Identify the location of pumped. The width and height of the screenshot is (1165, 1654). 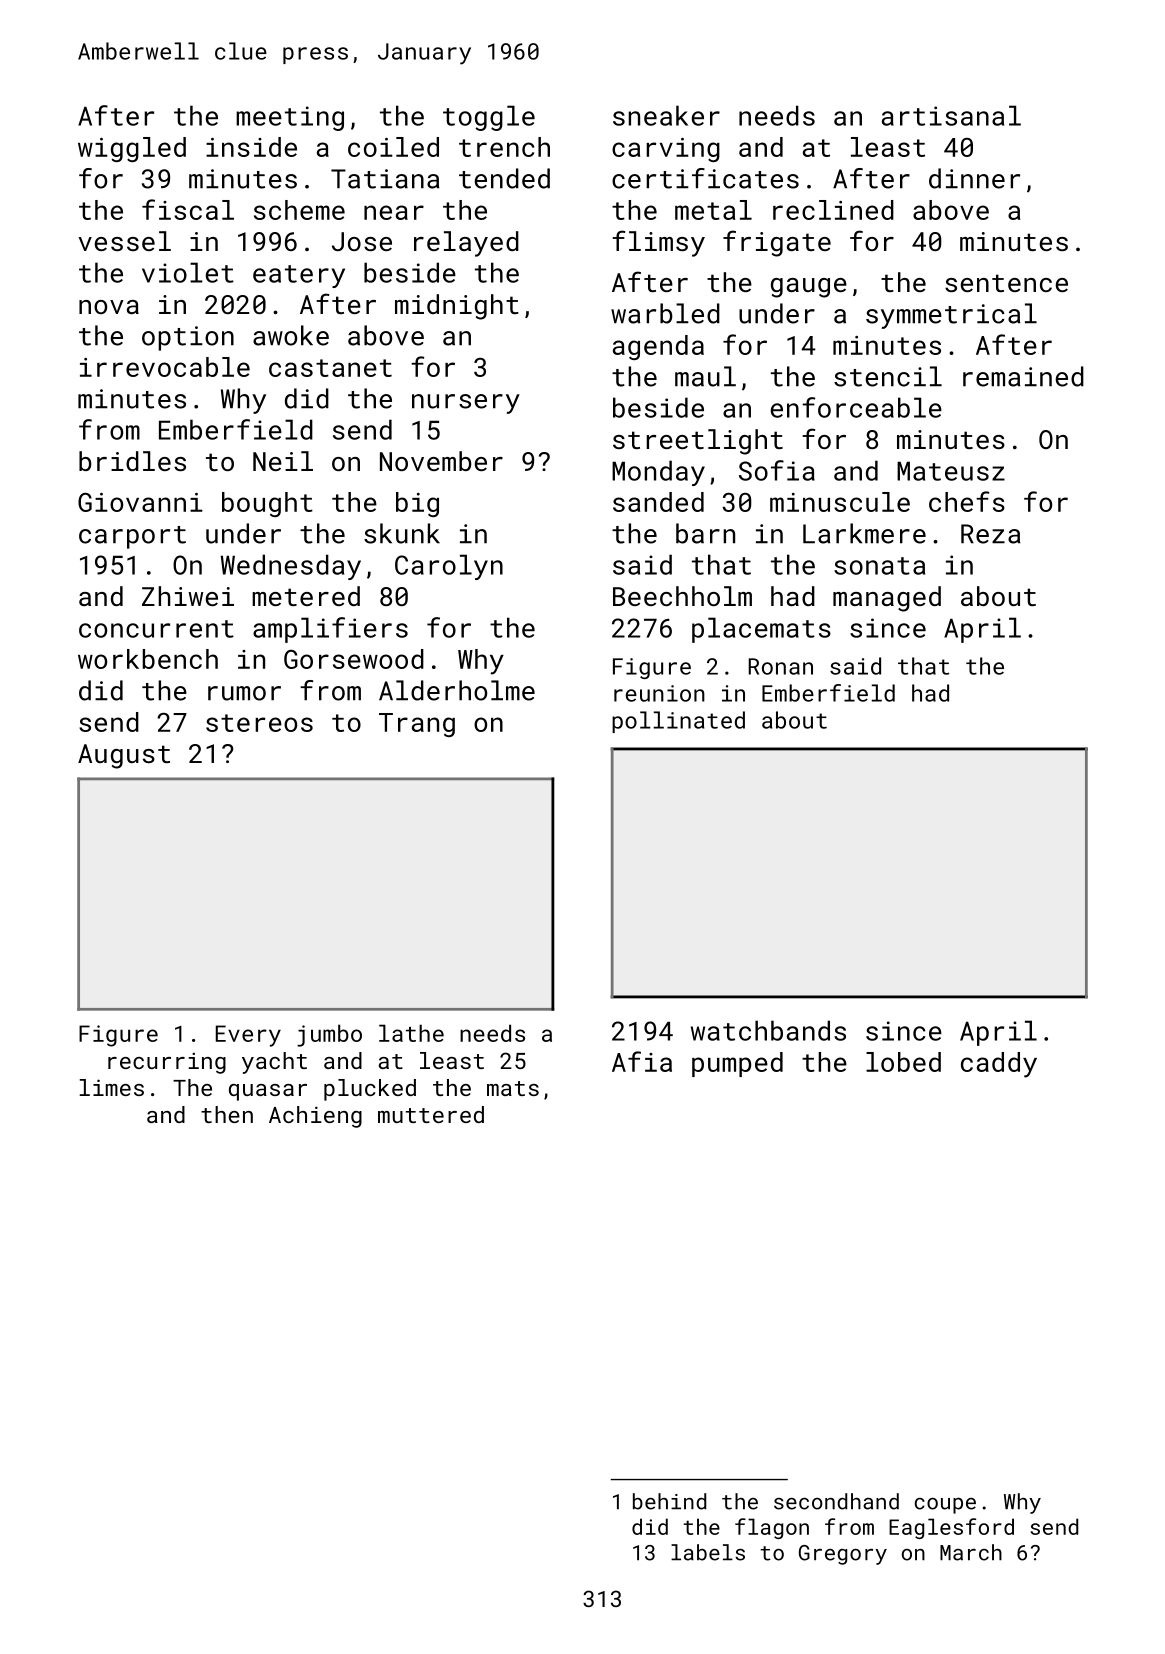
(737, 1064).
